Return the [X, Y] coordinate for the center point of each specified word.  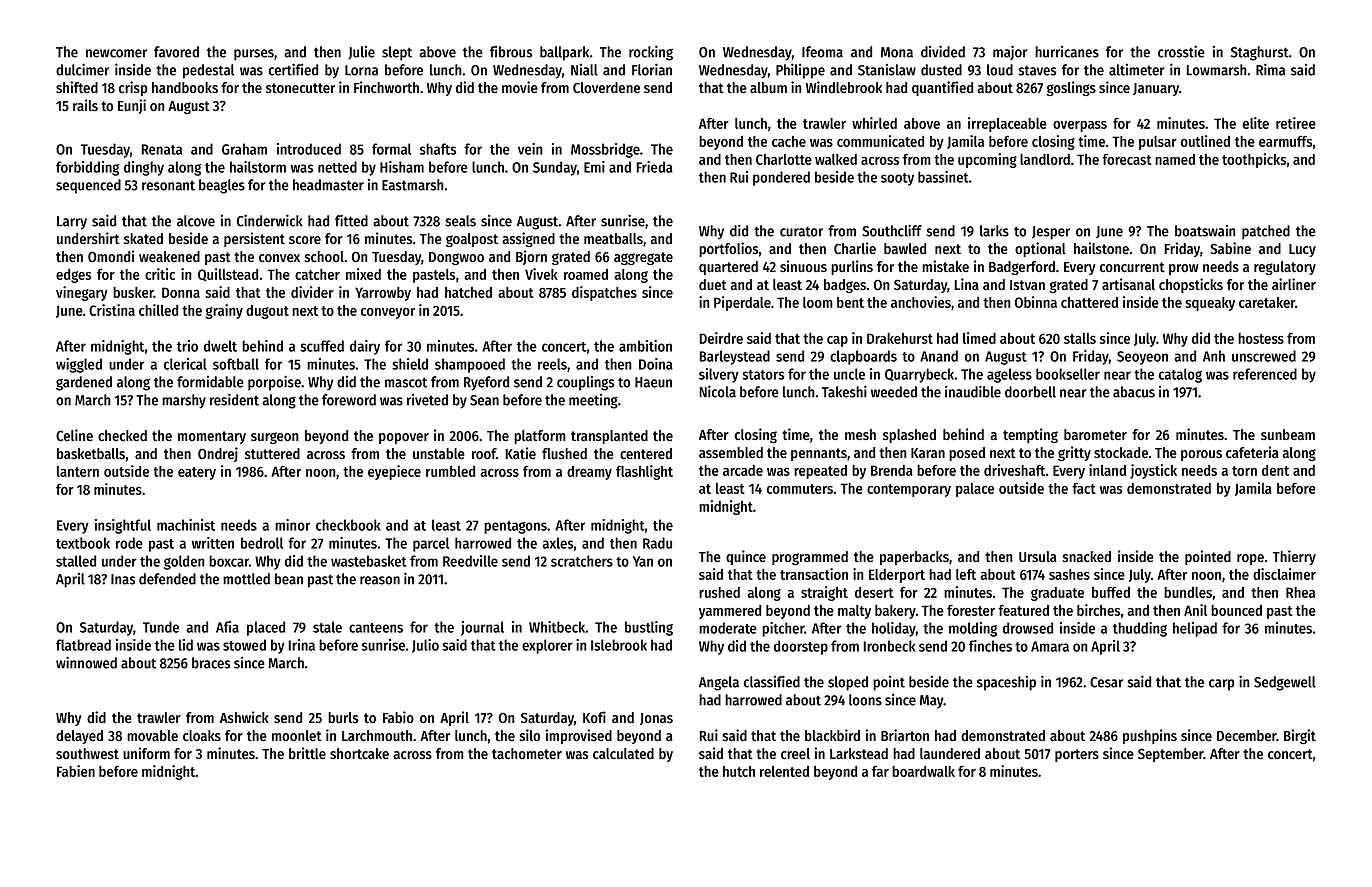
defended [167, 579]
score [305, 240]
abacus [1134, 392]
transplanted [609, 437]
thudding [1140, 629]
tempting [1030, 435]
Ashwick [244, 717]
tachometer [527, 753]
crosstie [1181, 51]
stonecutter [300, 88]
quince [746, 557]
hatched [468, 292]
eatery [197, 473]
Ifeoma [822, 52]
